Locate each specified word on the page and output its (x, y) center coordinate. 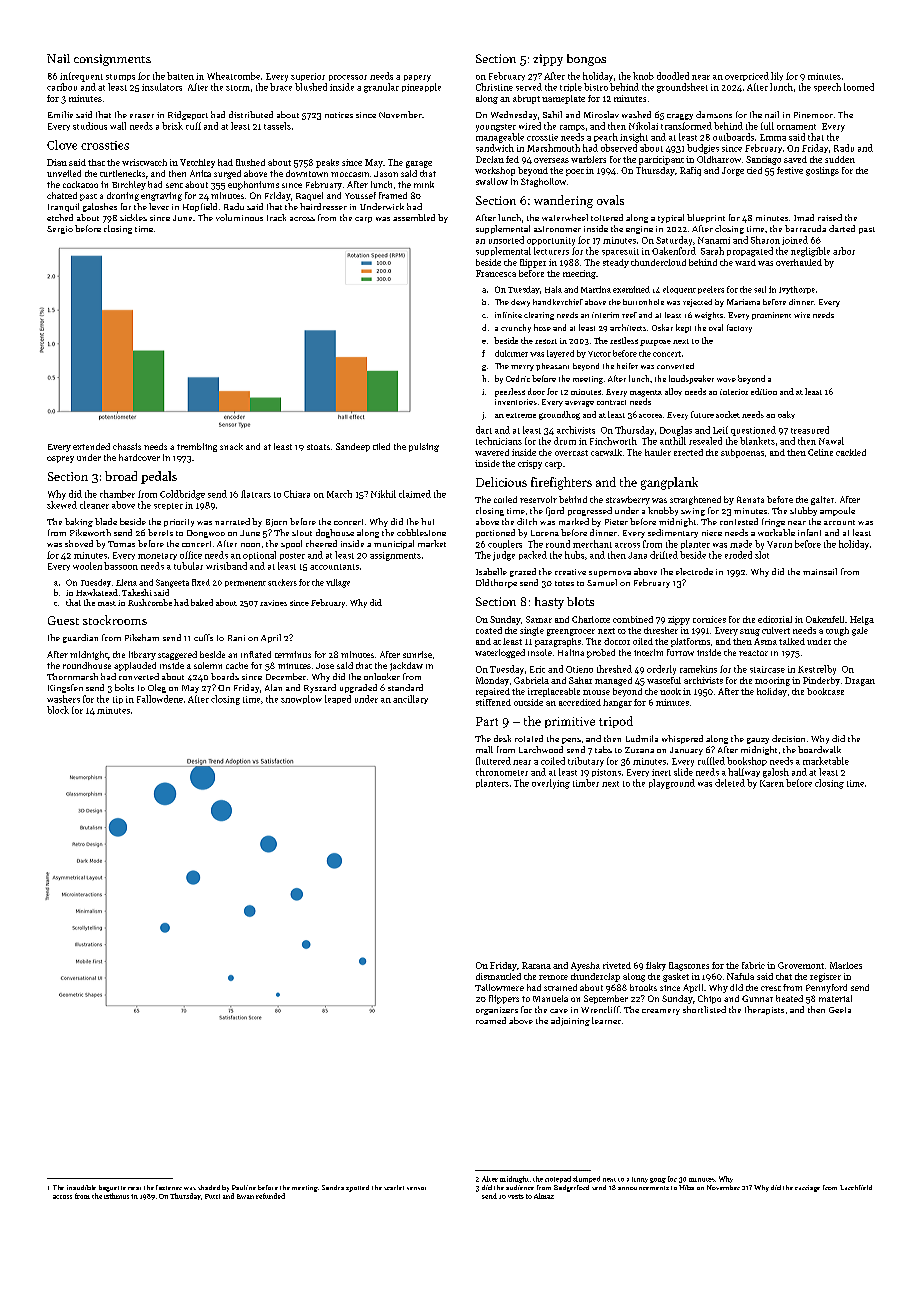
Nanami (714, 240)
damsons (714, 114)
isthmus (116, 1196)
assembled (414, 217)
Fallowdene (160, 699)
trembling (197, 447)
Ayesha (585, 966)
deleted (730, 783)
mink (424, 184)
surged (227, 174)
